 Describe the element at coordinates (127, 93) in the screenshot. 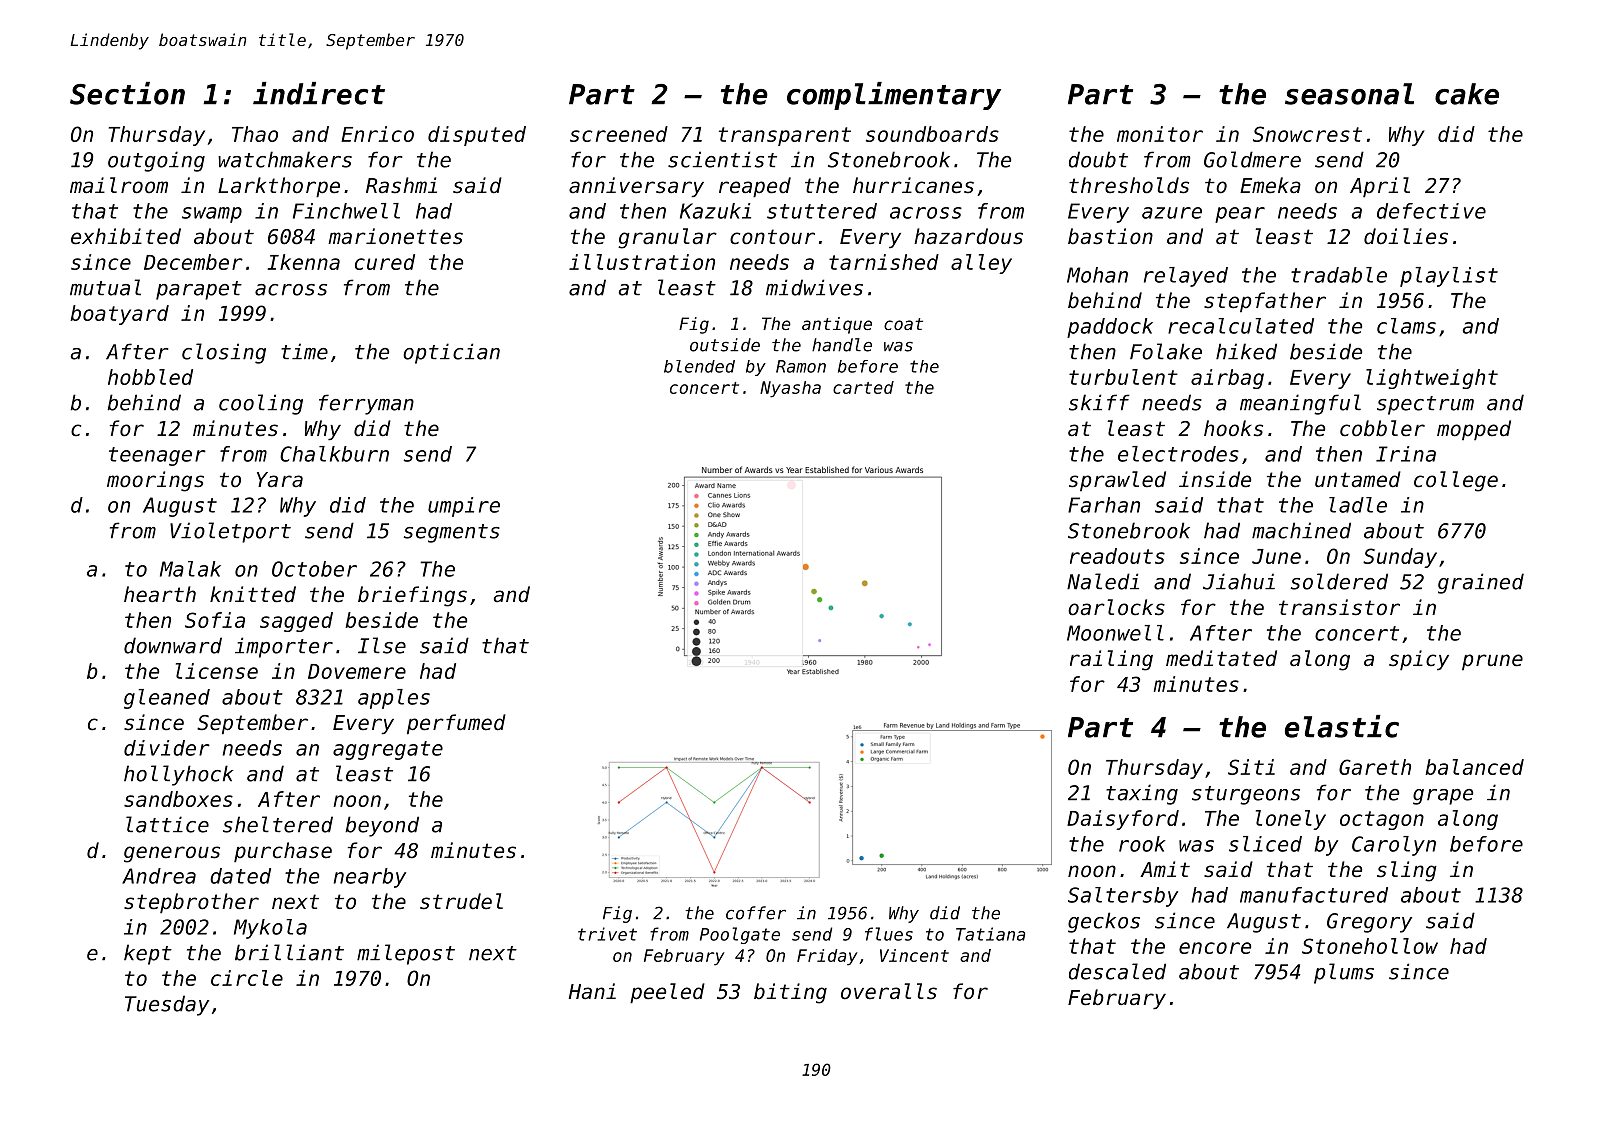

I see `Section` at that location.
